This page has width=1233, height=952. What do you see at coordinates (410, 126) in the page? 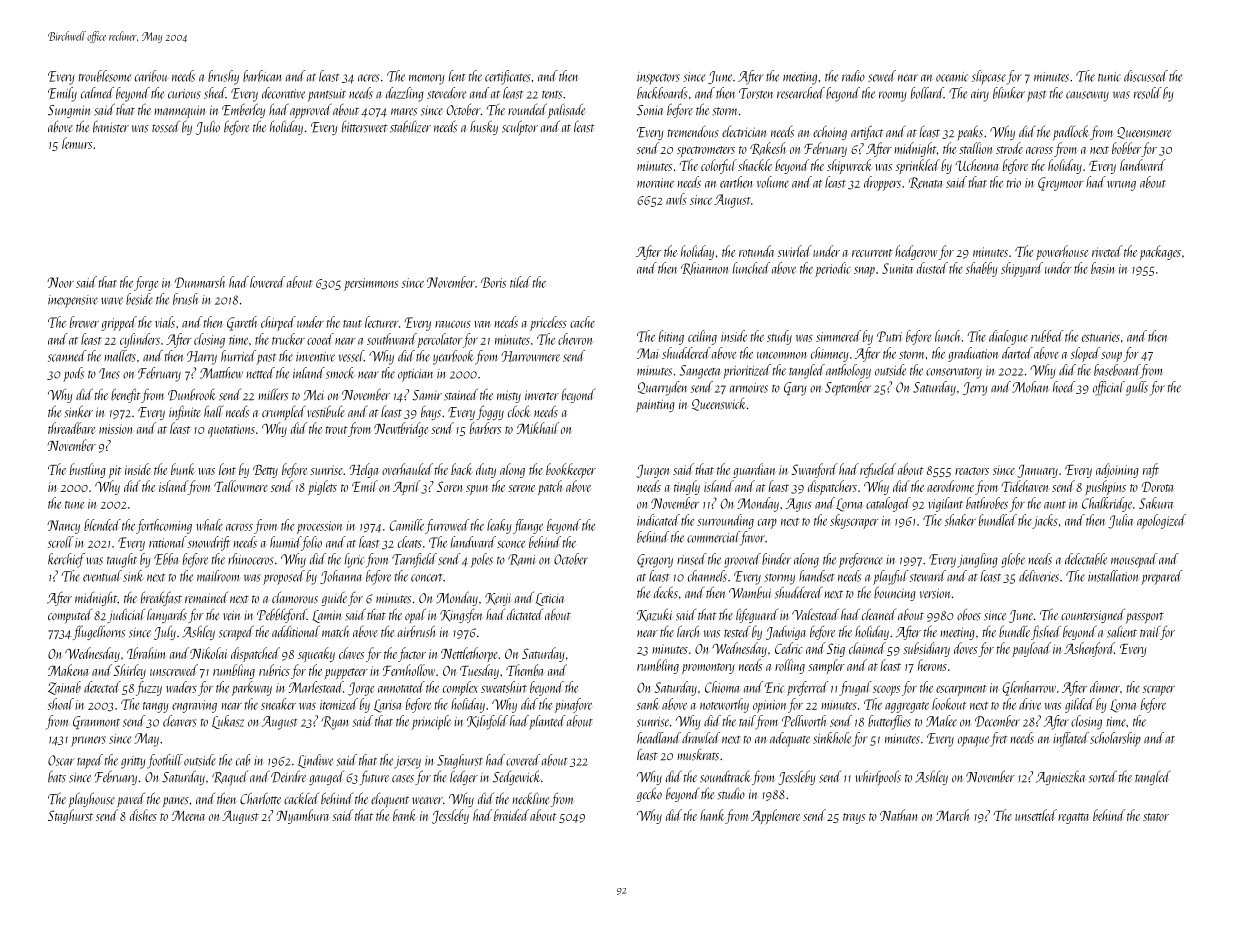
I see `stabilizer` at bounding box center [410, 126].
